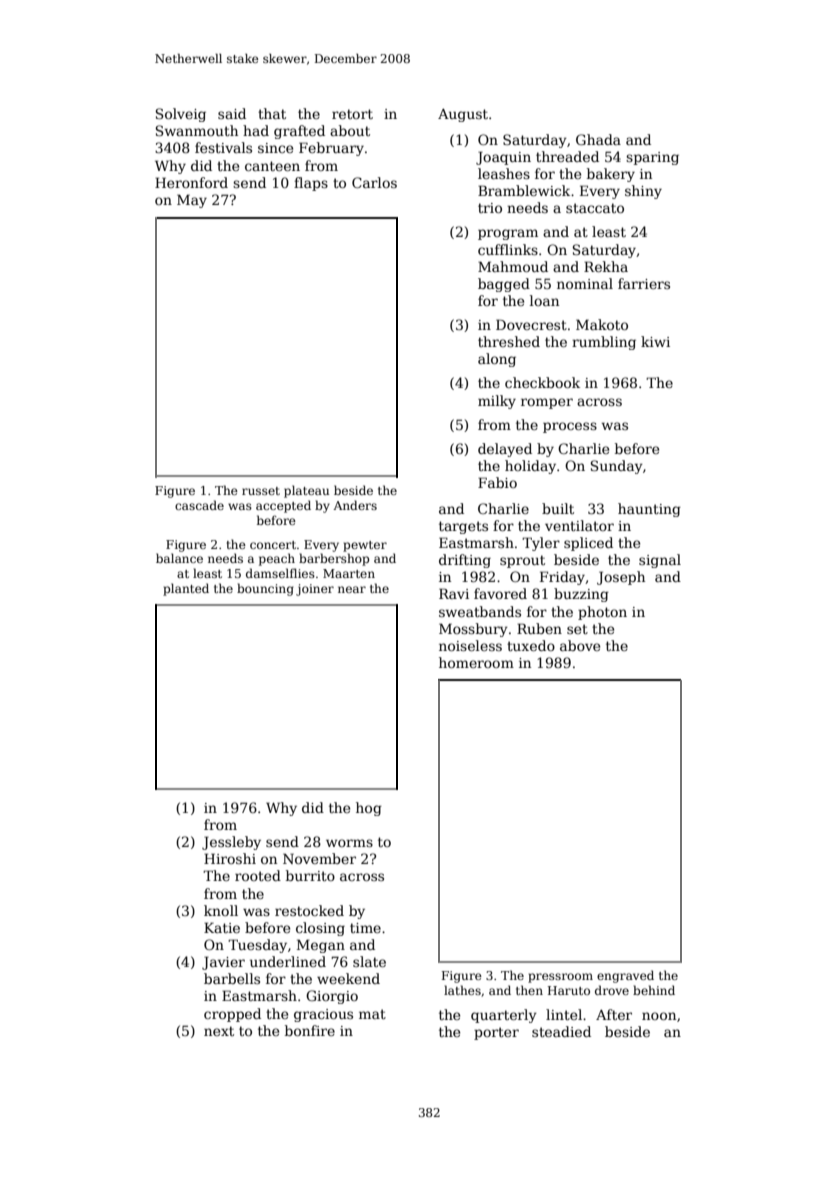 Image resolution: width=836 pixels, height=1186 pixels. What do you see at coordinates (199, 505) in the image?
I see `cascade` at bounding box center [199, 505].
